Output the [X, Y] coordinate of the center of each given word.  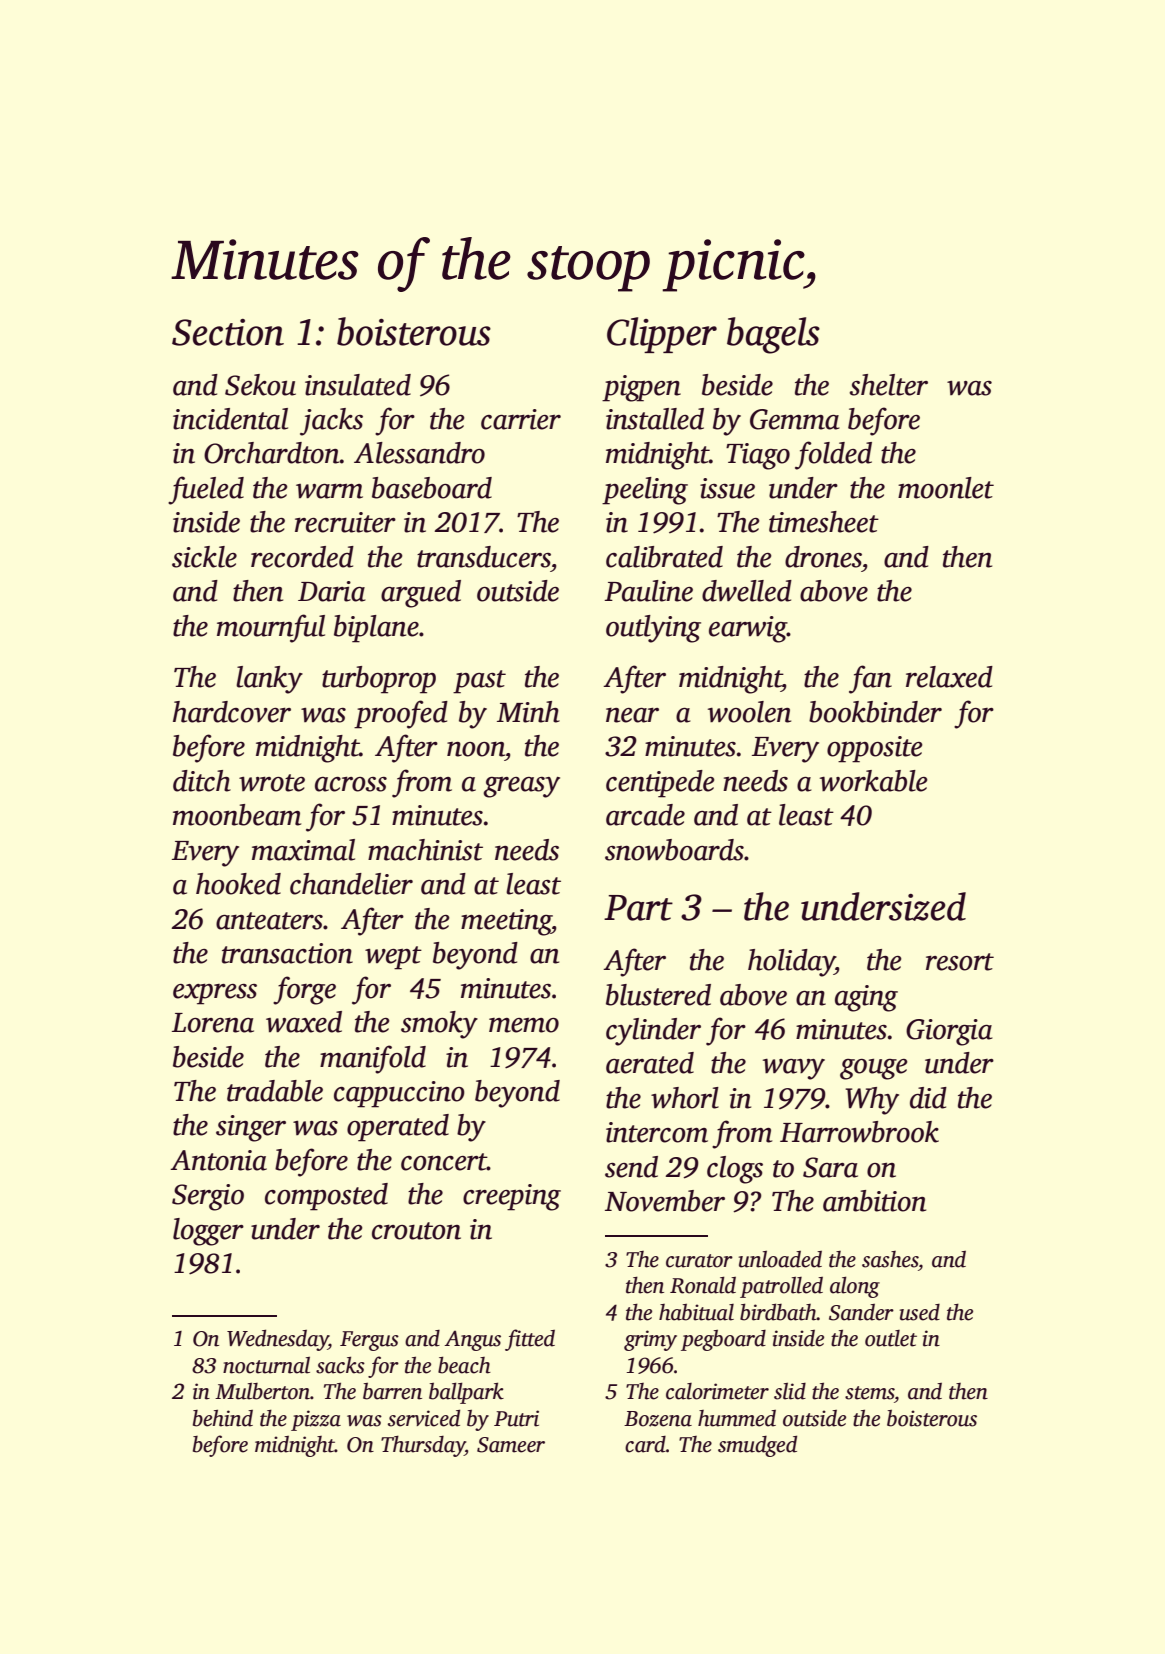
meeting [506, 922]
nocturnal [266, 1365]
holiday [791, 963]
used [920, 1312]
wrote [272, 783]
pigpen [641, 388]
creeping [512, 1197]
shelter [888, 385]
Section [228, 332]
